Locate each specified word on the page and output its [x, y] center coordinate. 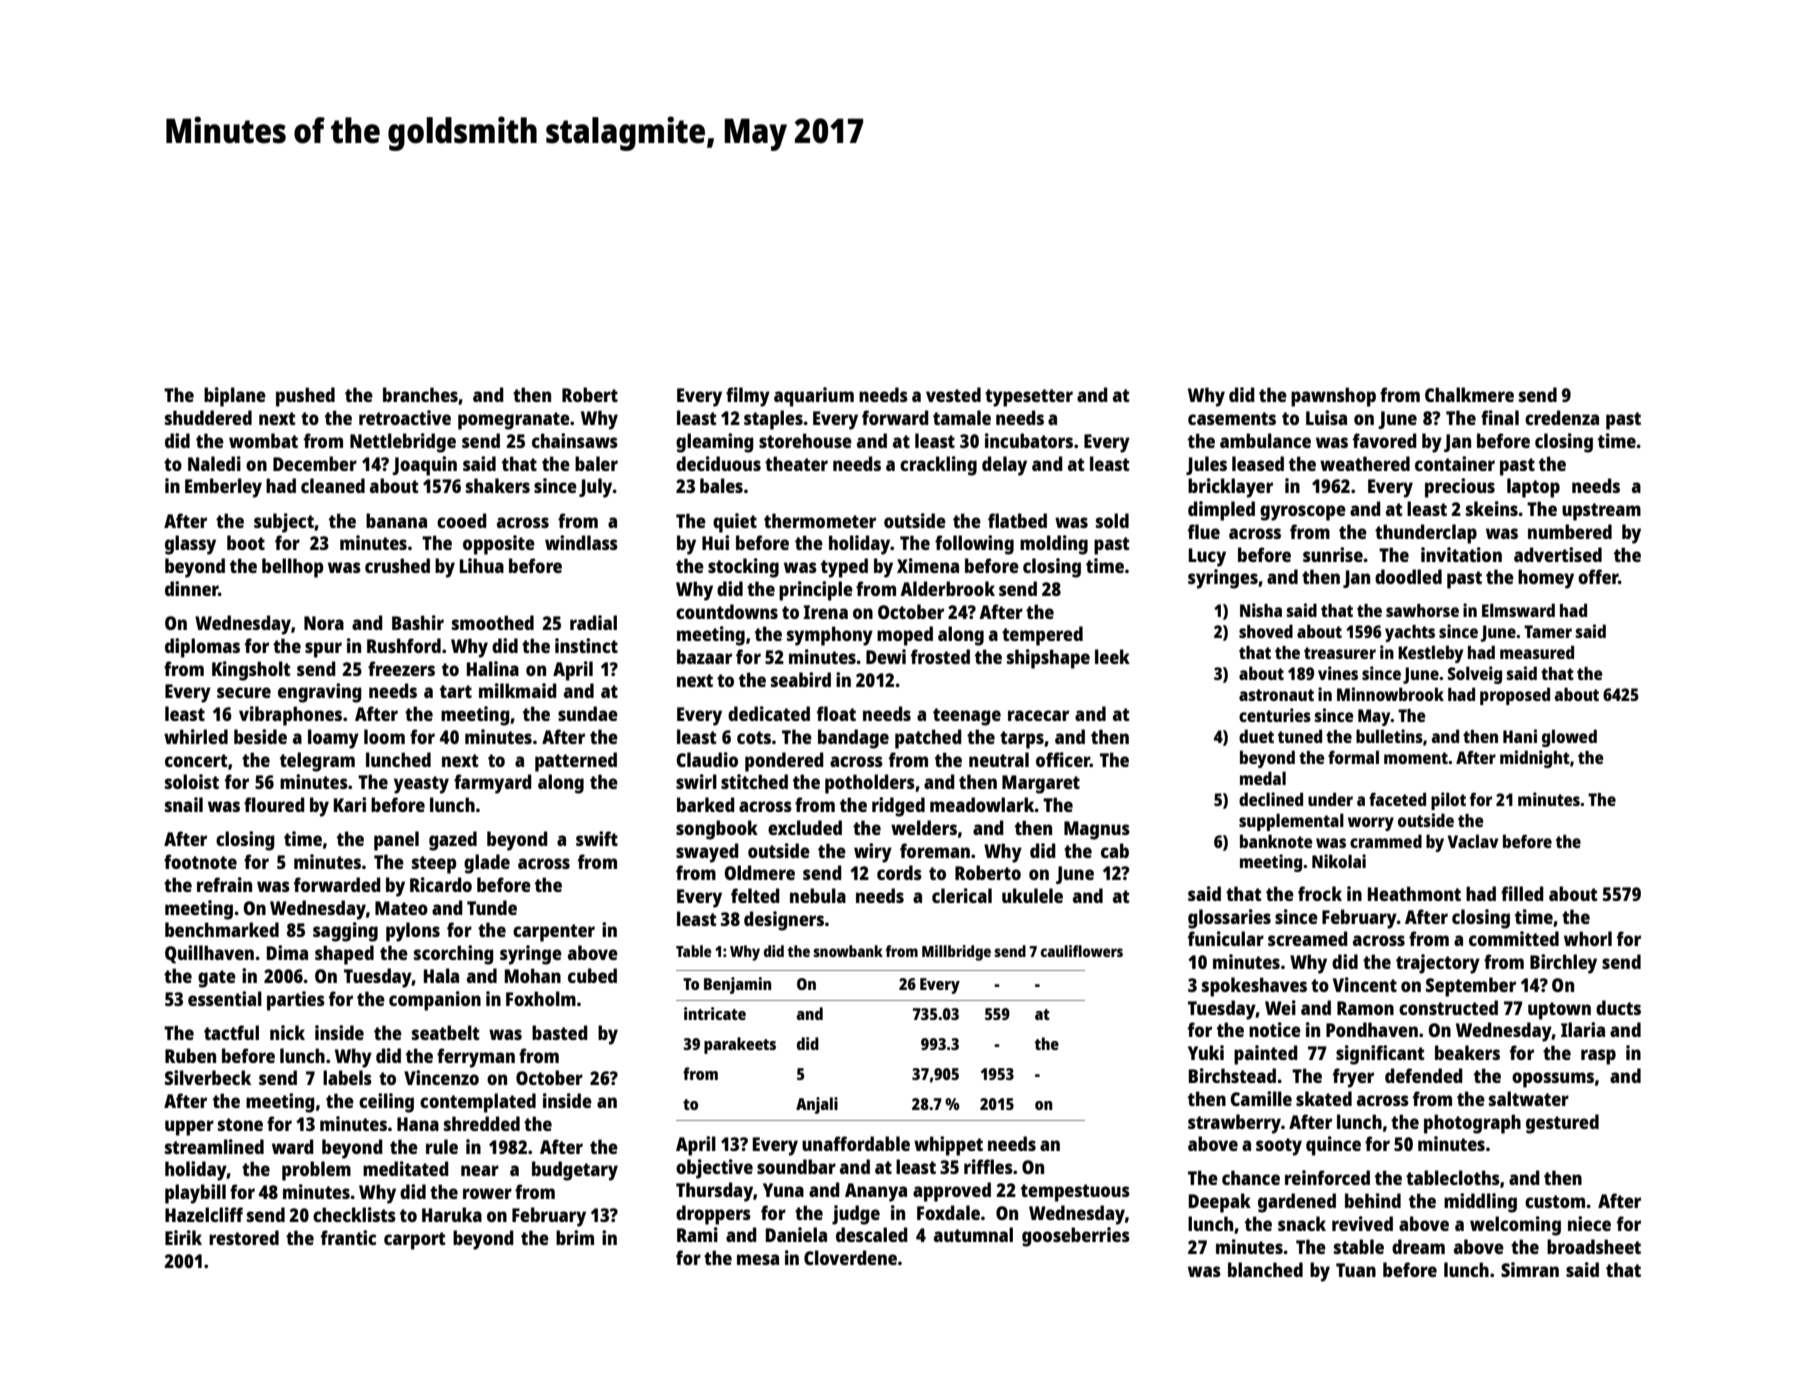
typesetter [1029, 398]
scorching [454, 955]
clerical [962, 895]
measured [1537, 652]
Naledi [214, 463]
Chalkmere [1469, 394]
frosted [940, 656]
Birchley [1563, 964]
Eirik [183, 1237]
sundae [588, 713]
